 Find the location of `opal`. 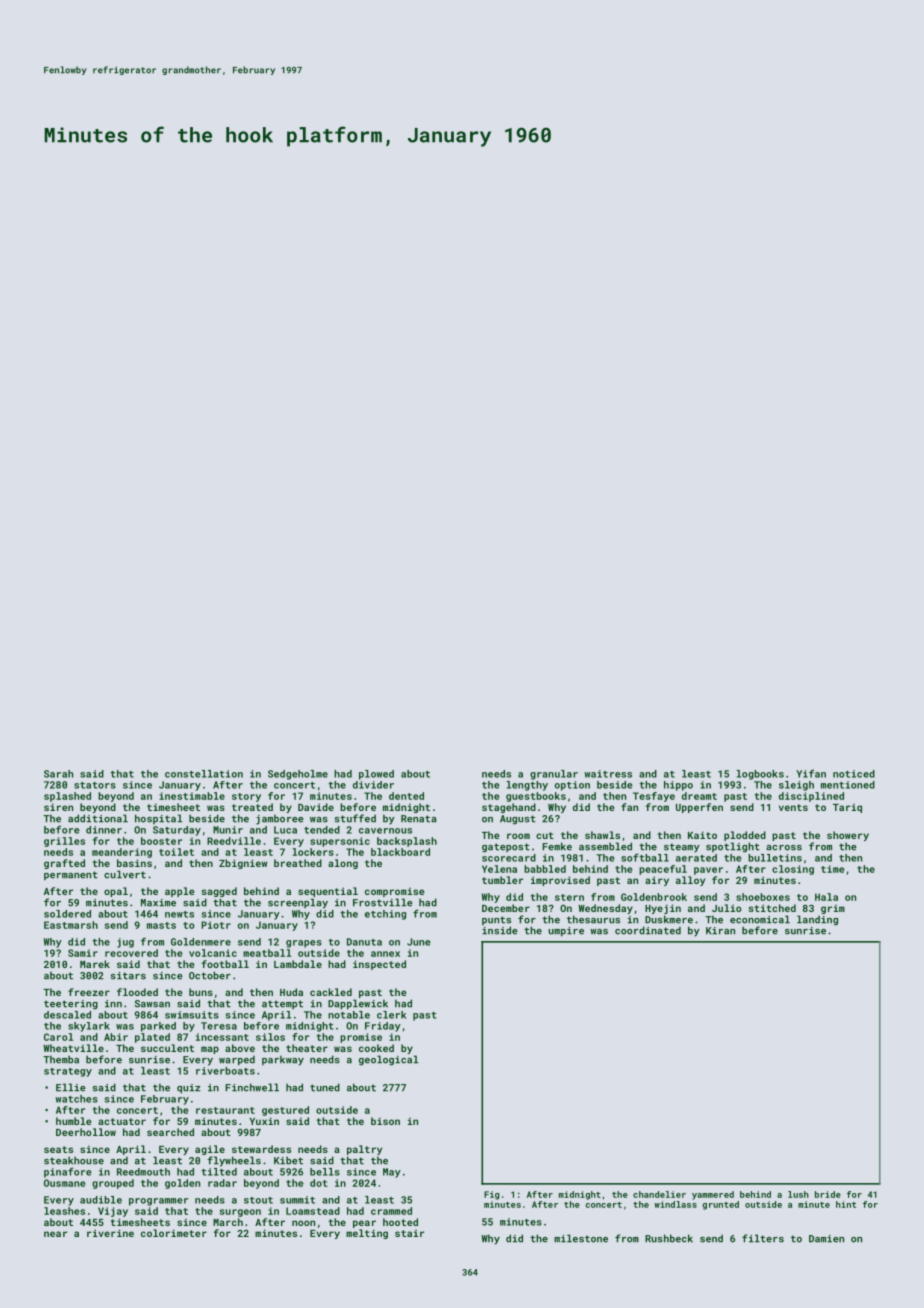

opal is located at coordinates (116, 892).
